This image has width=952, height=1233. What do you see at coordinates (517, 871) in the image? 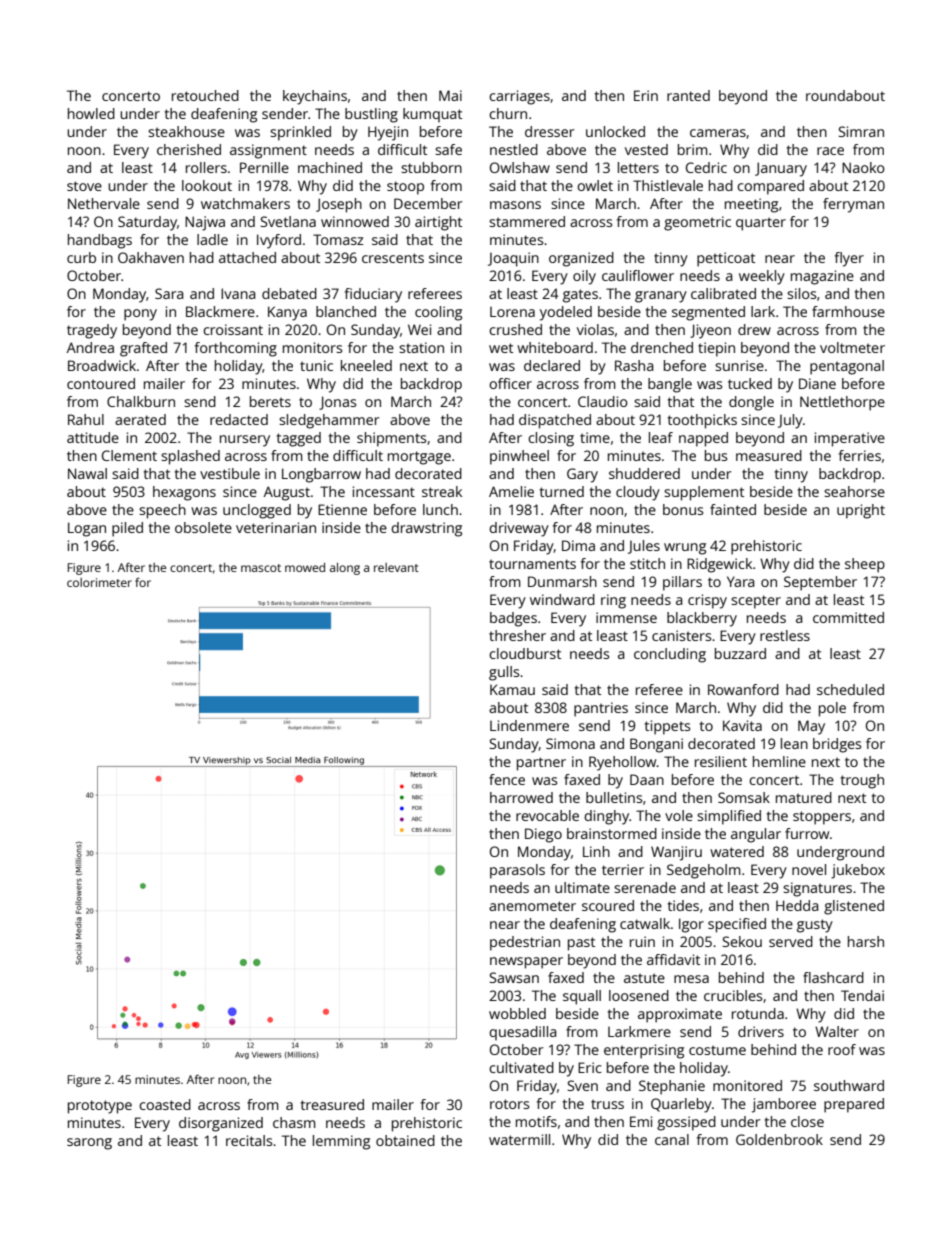
I see `parasols` at bounding box center [517, 871].
